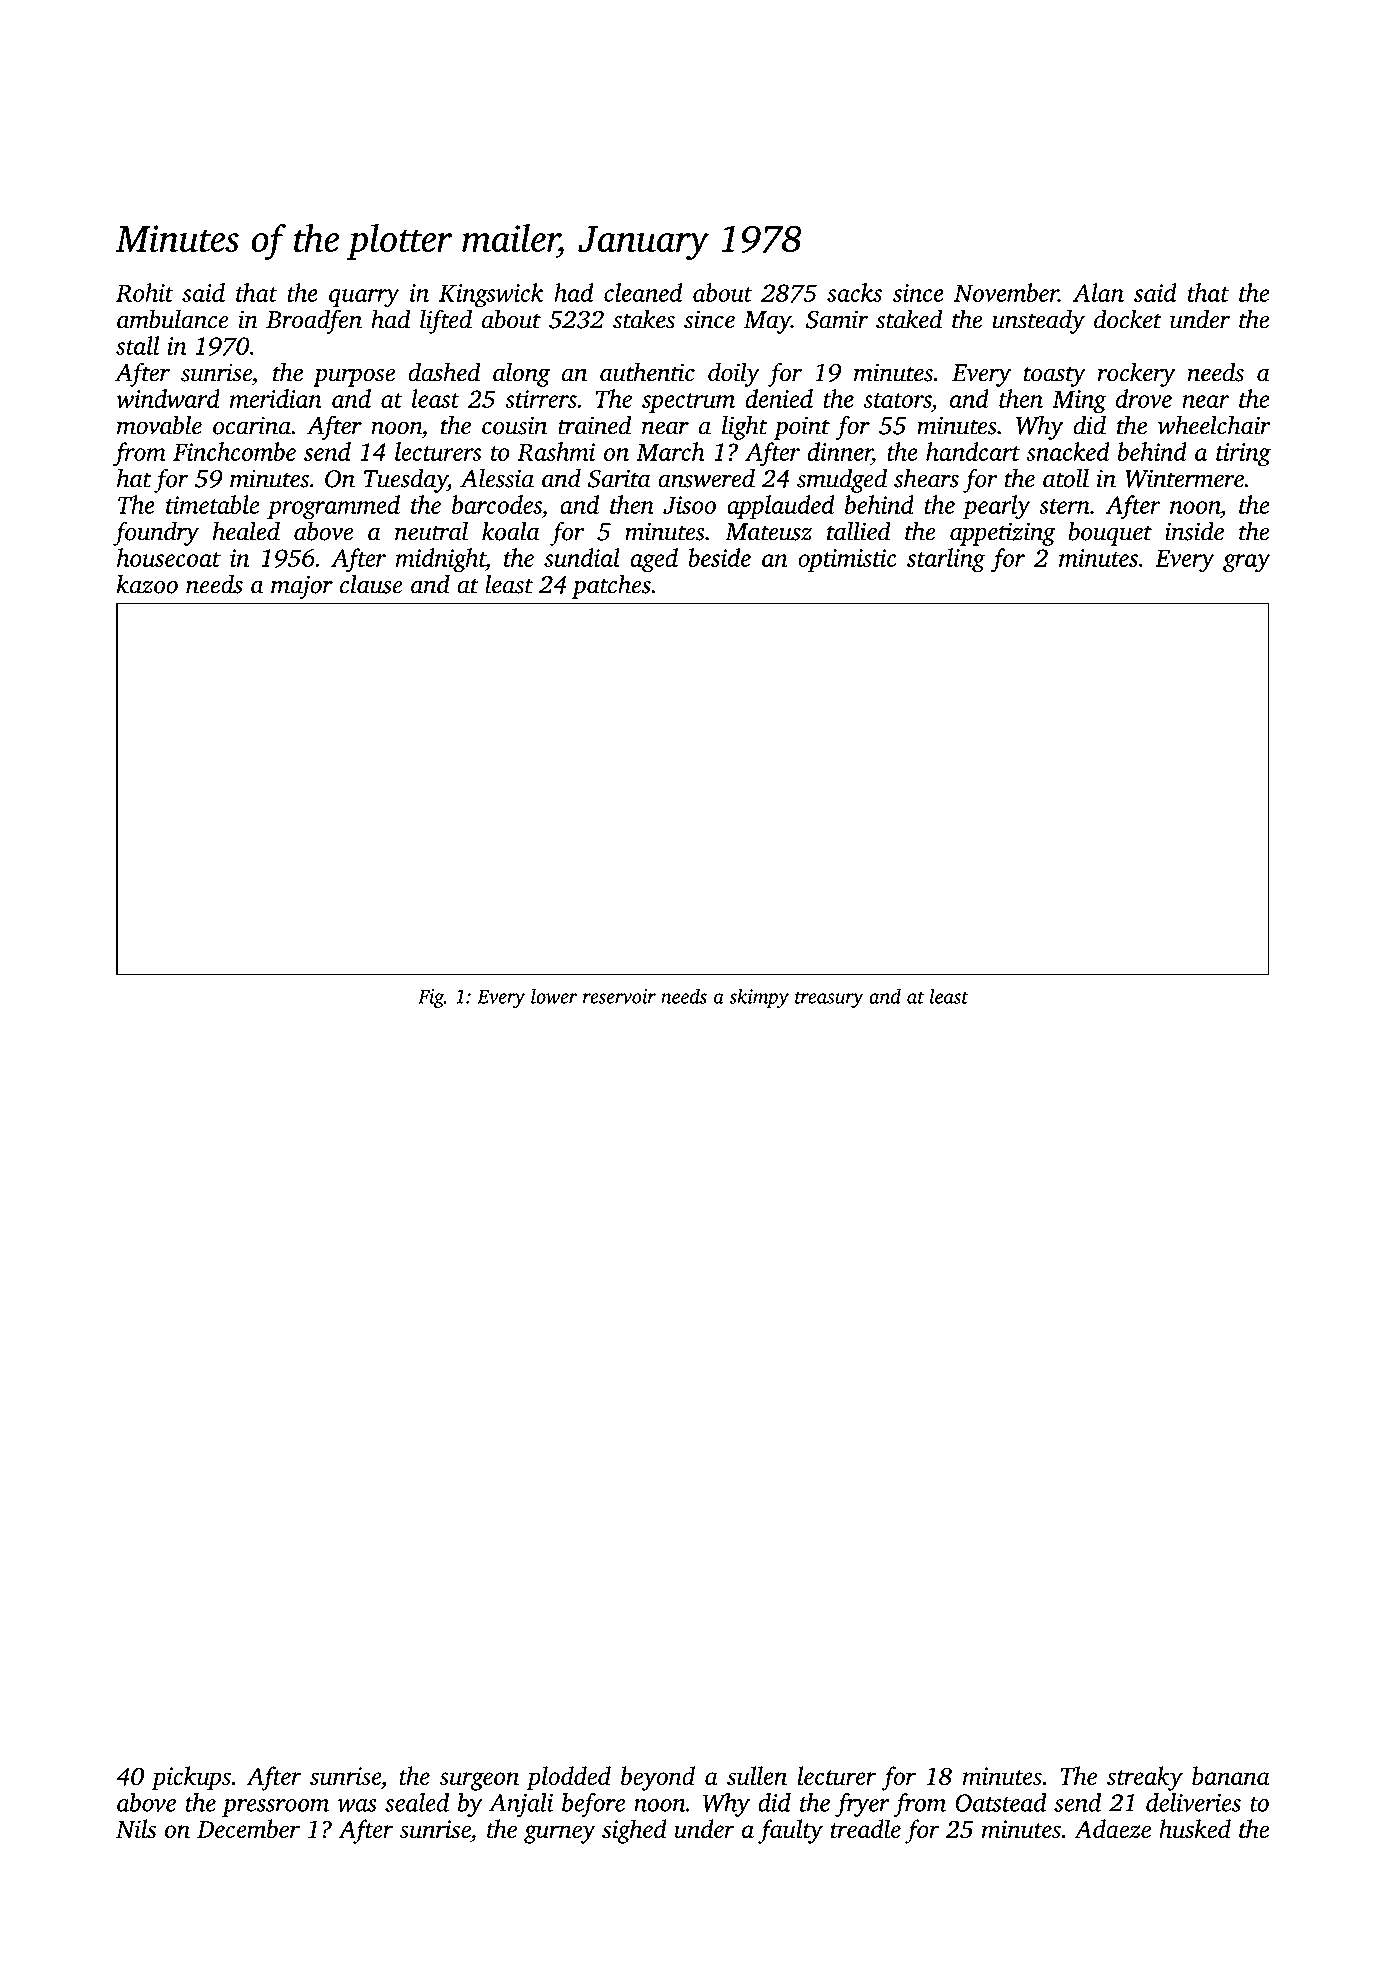 This screenshot has width=1386, height=1969. Describe the element at coordinates (658, 1778) in the screenshot. I see `beyond` at that location.
